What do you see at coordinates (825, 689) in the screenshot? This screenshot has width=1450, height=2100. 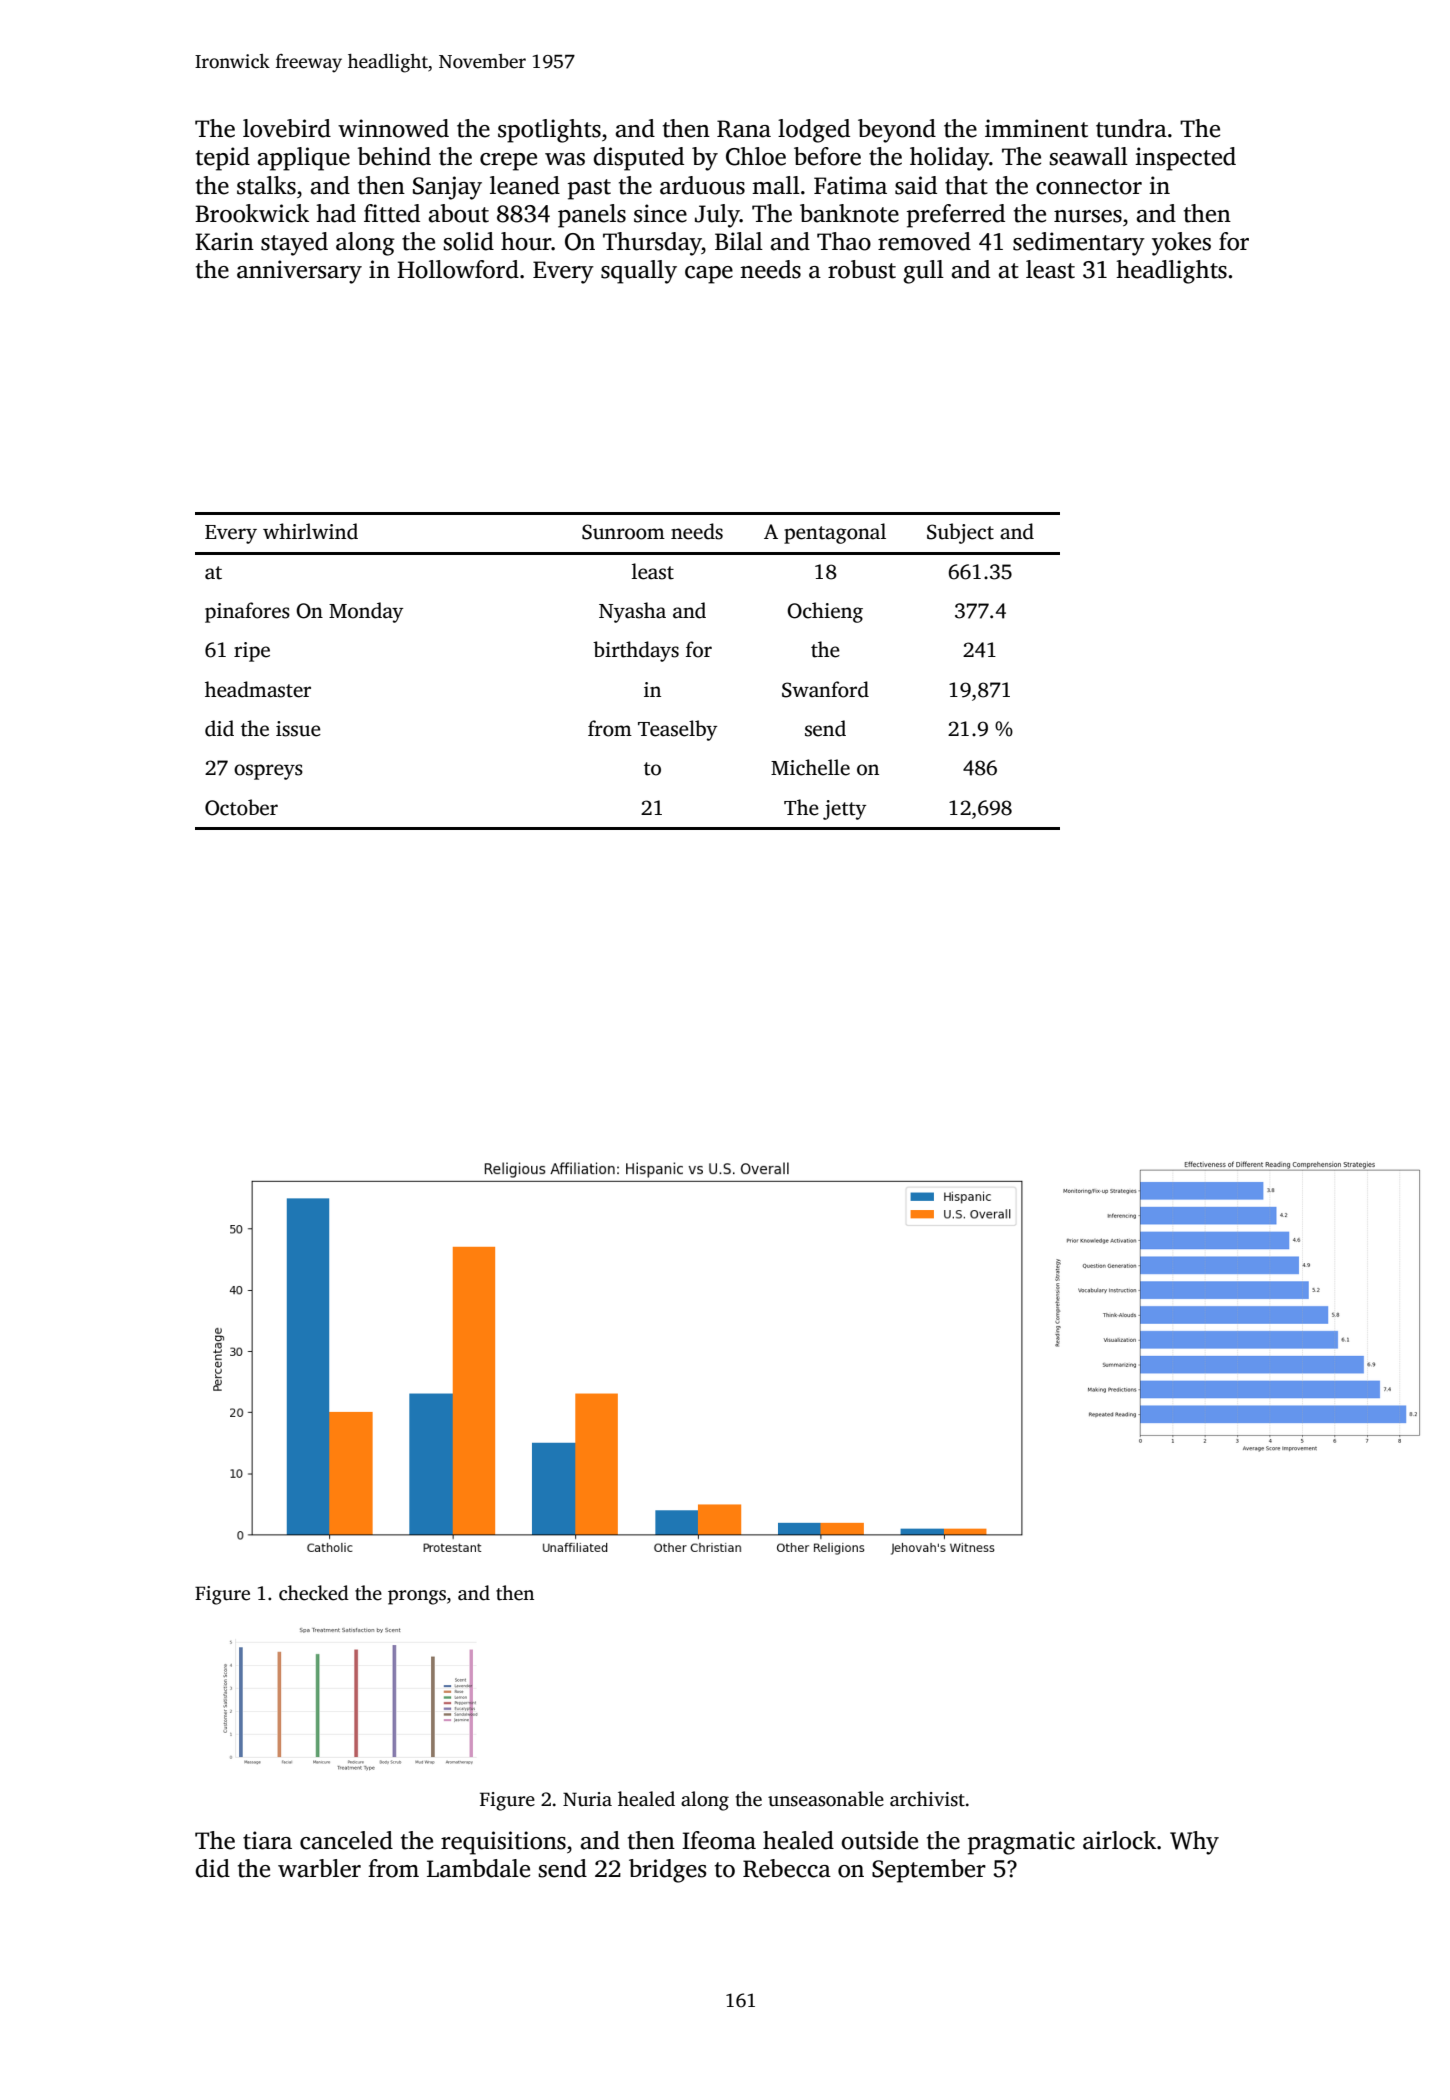 I see `Swanford` at bounding box center [825, 689].
